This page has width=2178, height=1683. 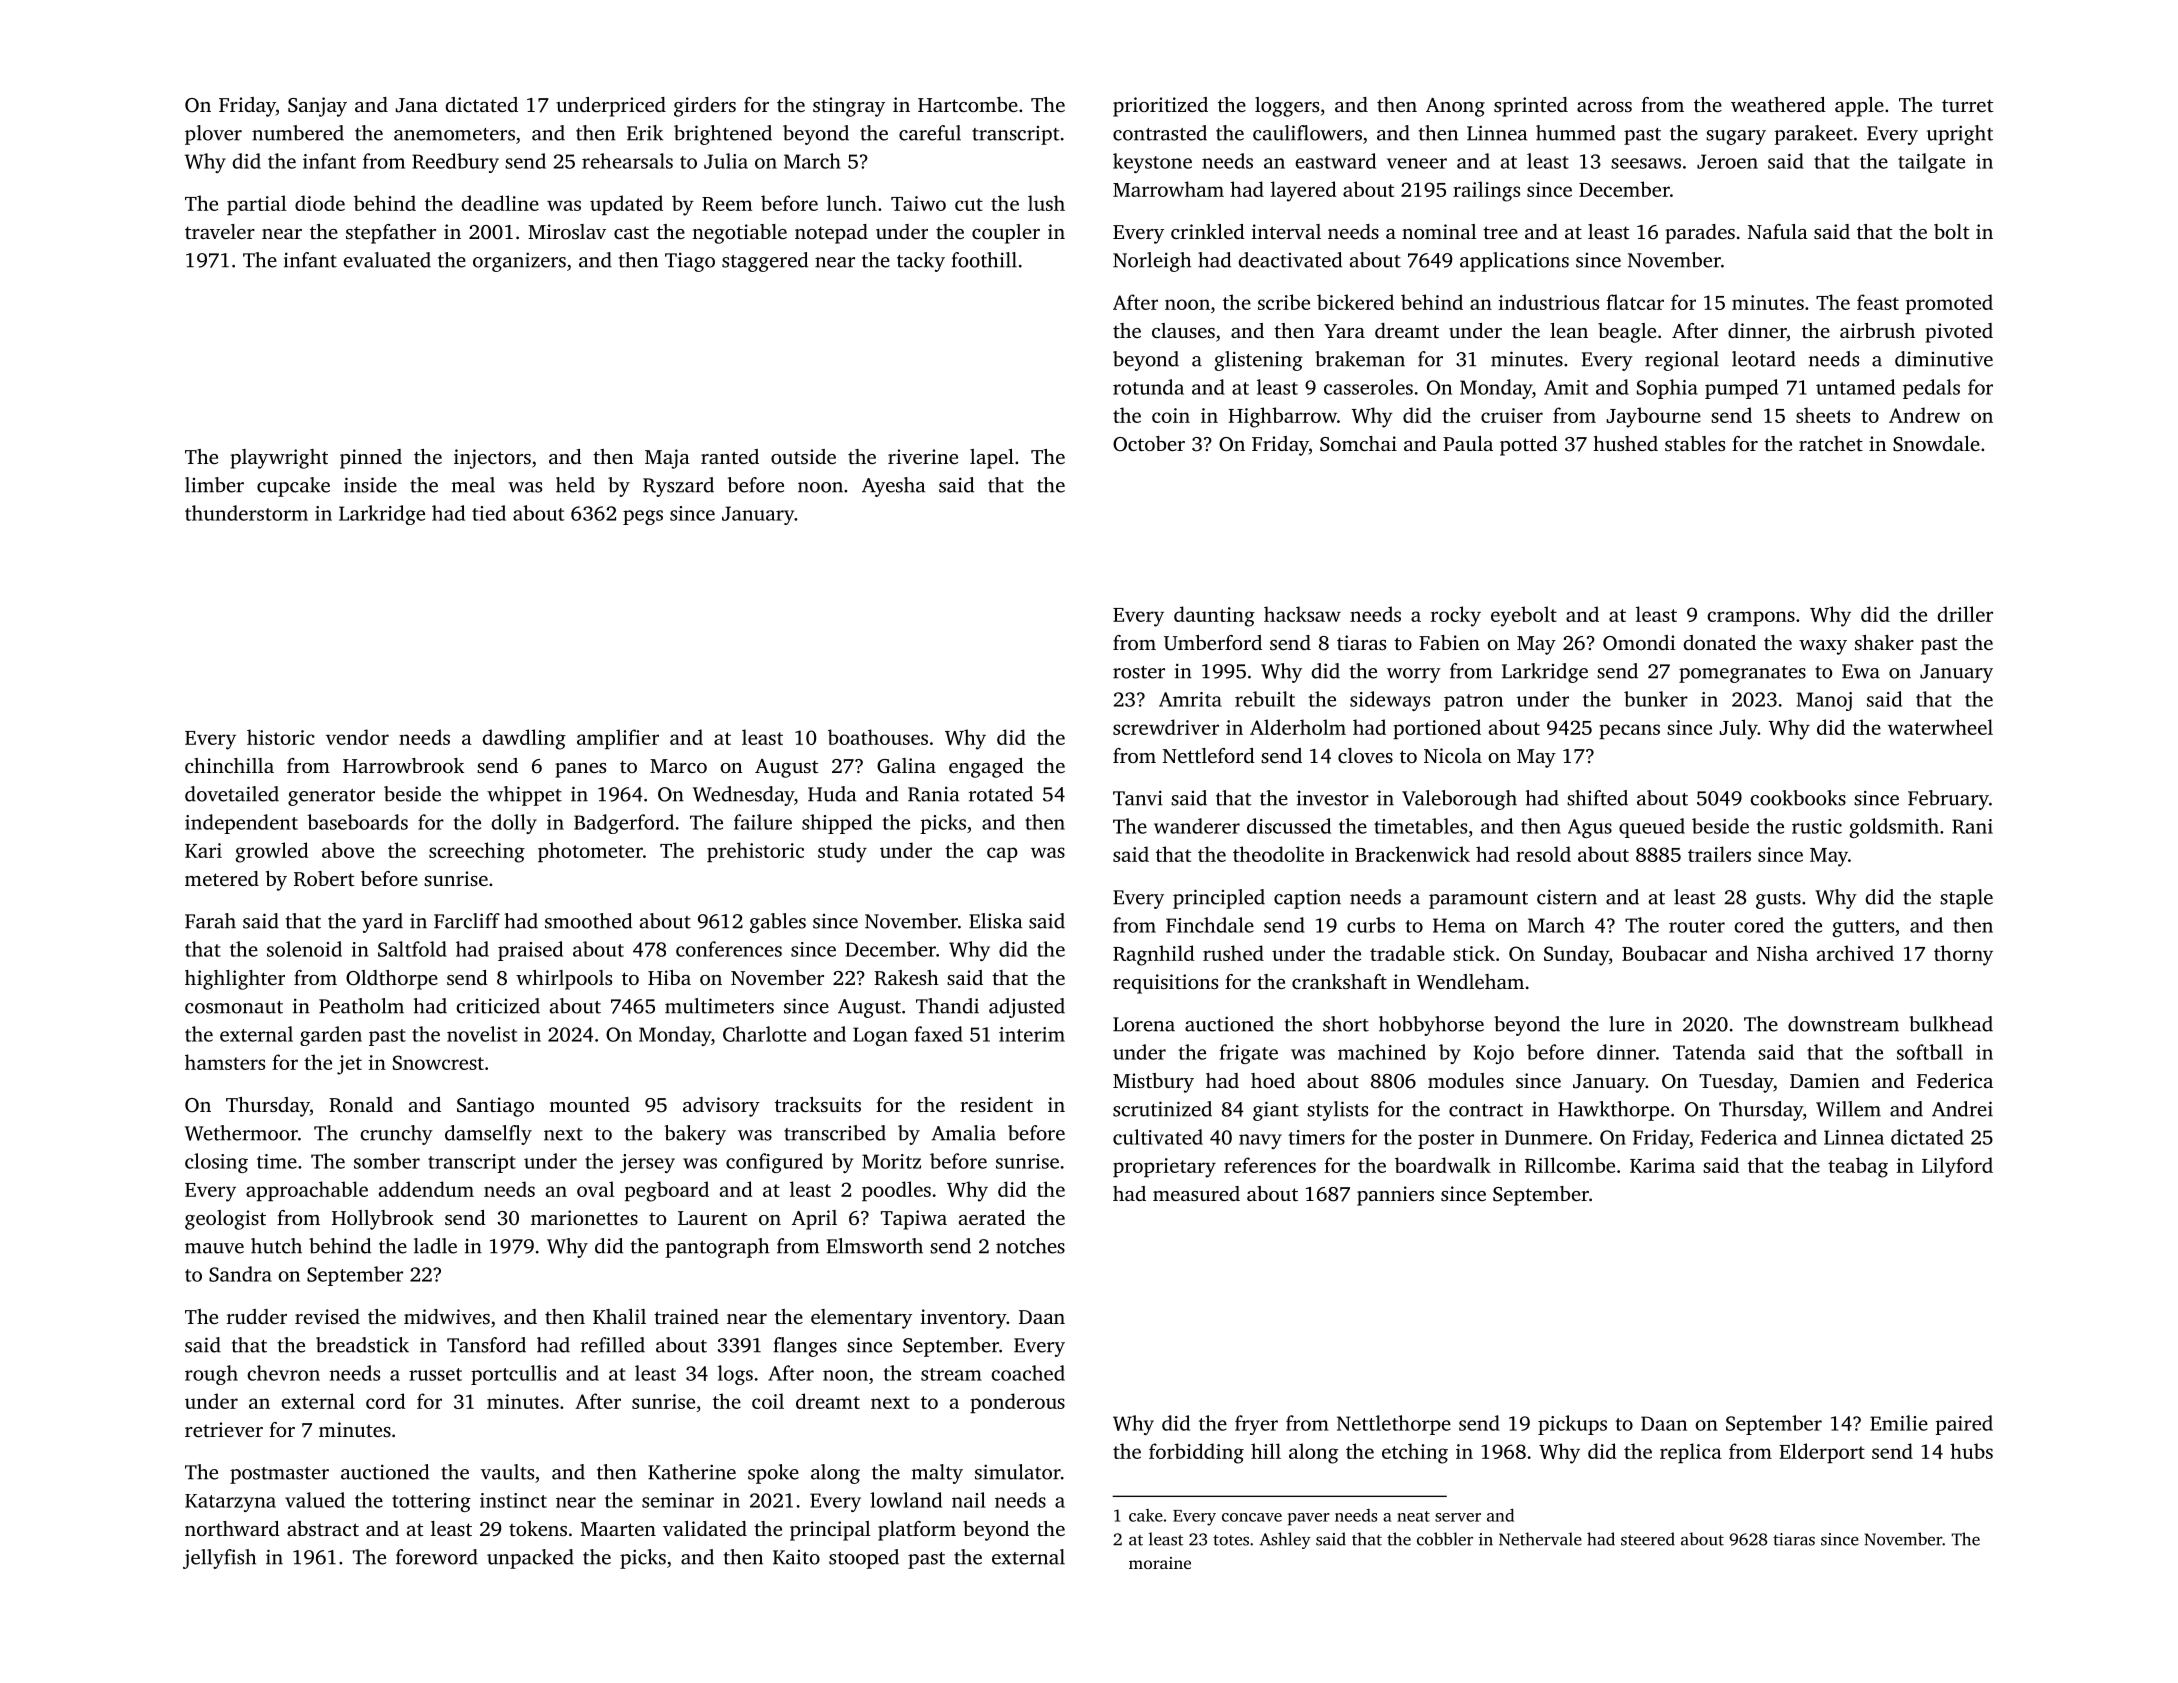 I want to click on tacky, so click(x=921, y=262).
